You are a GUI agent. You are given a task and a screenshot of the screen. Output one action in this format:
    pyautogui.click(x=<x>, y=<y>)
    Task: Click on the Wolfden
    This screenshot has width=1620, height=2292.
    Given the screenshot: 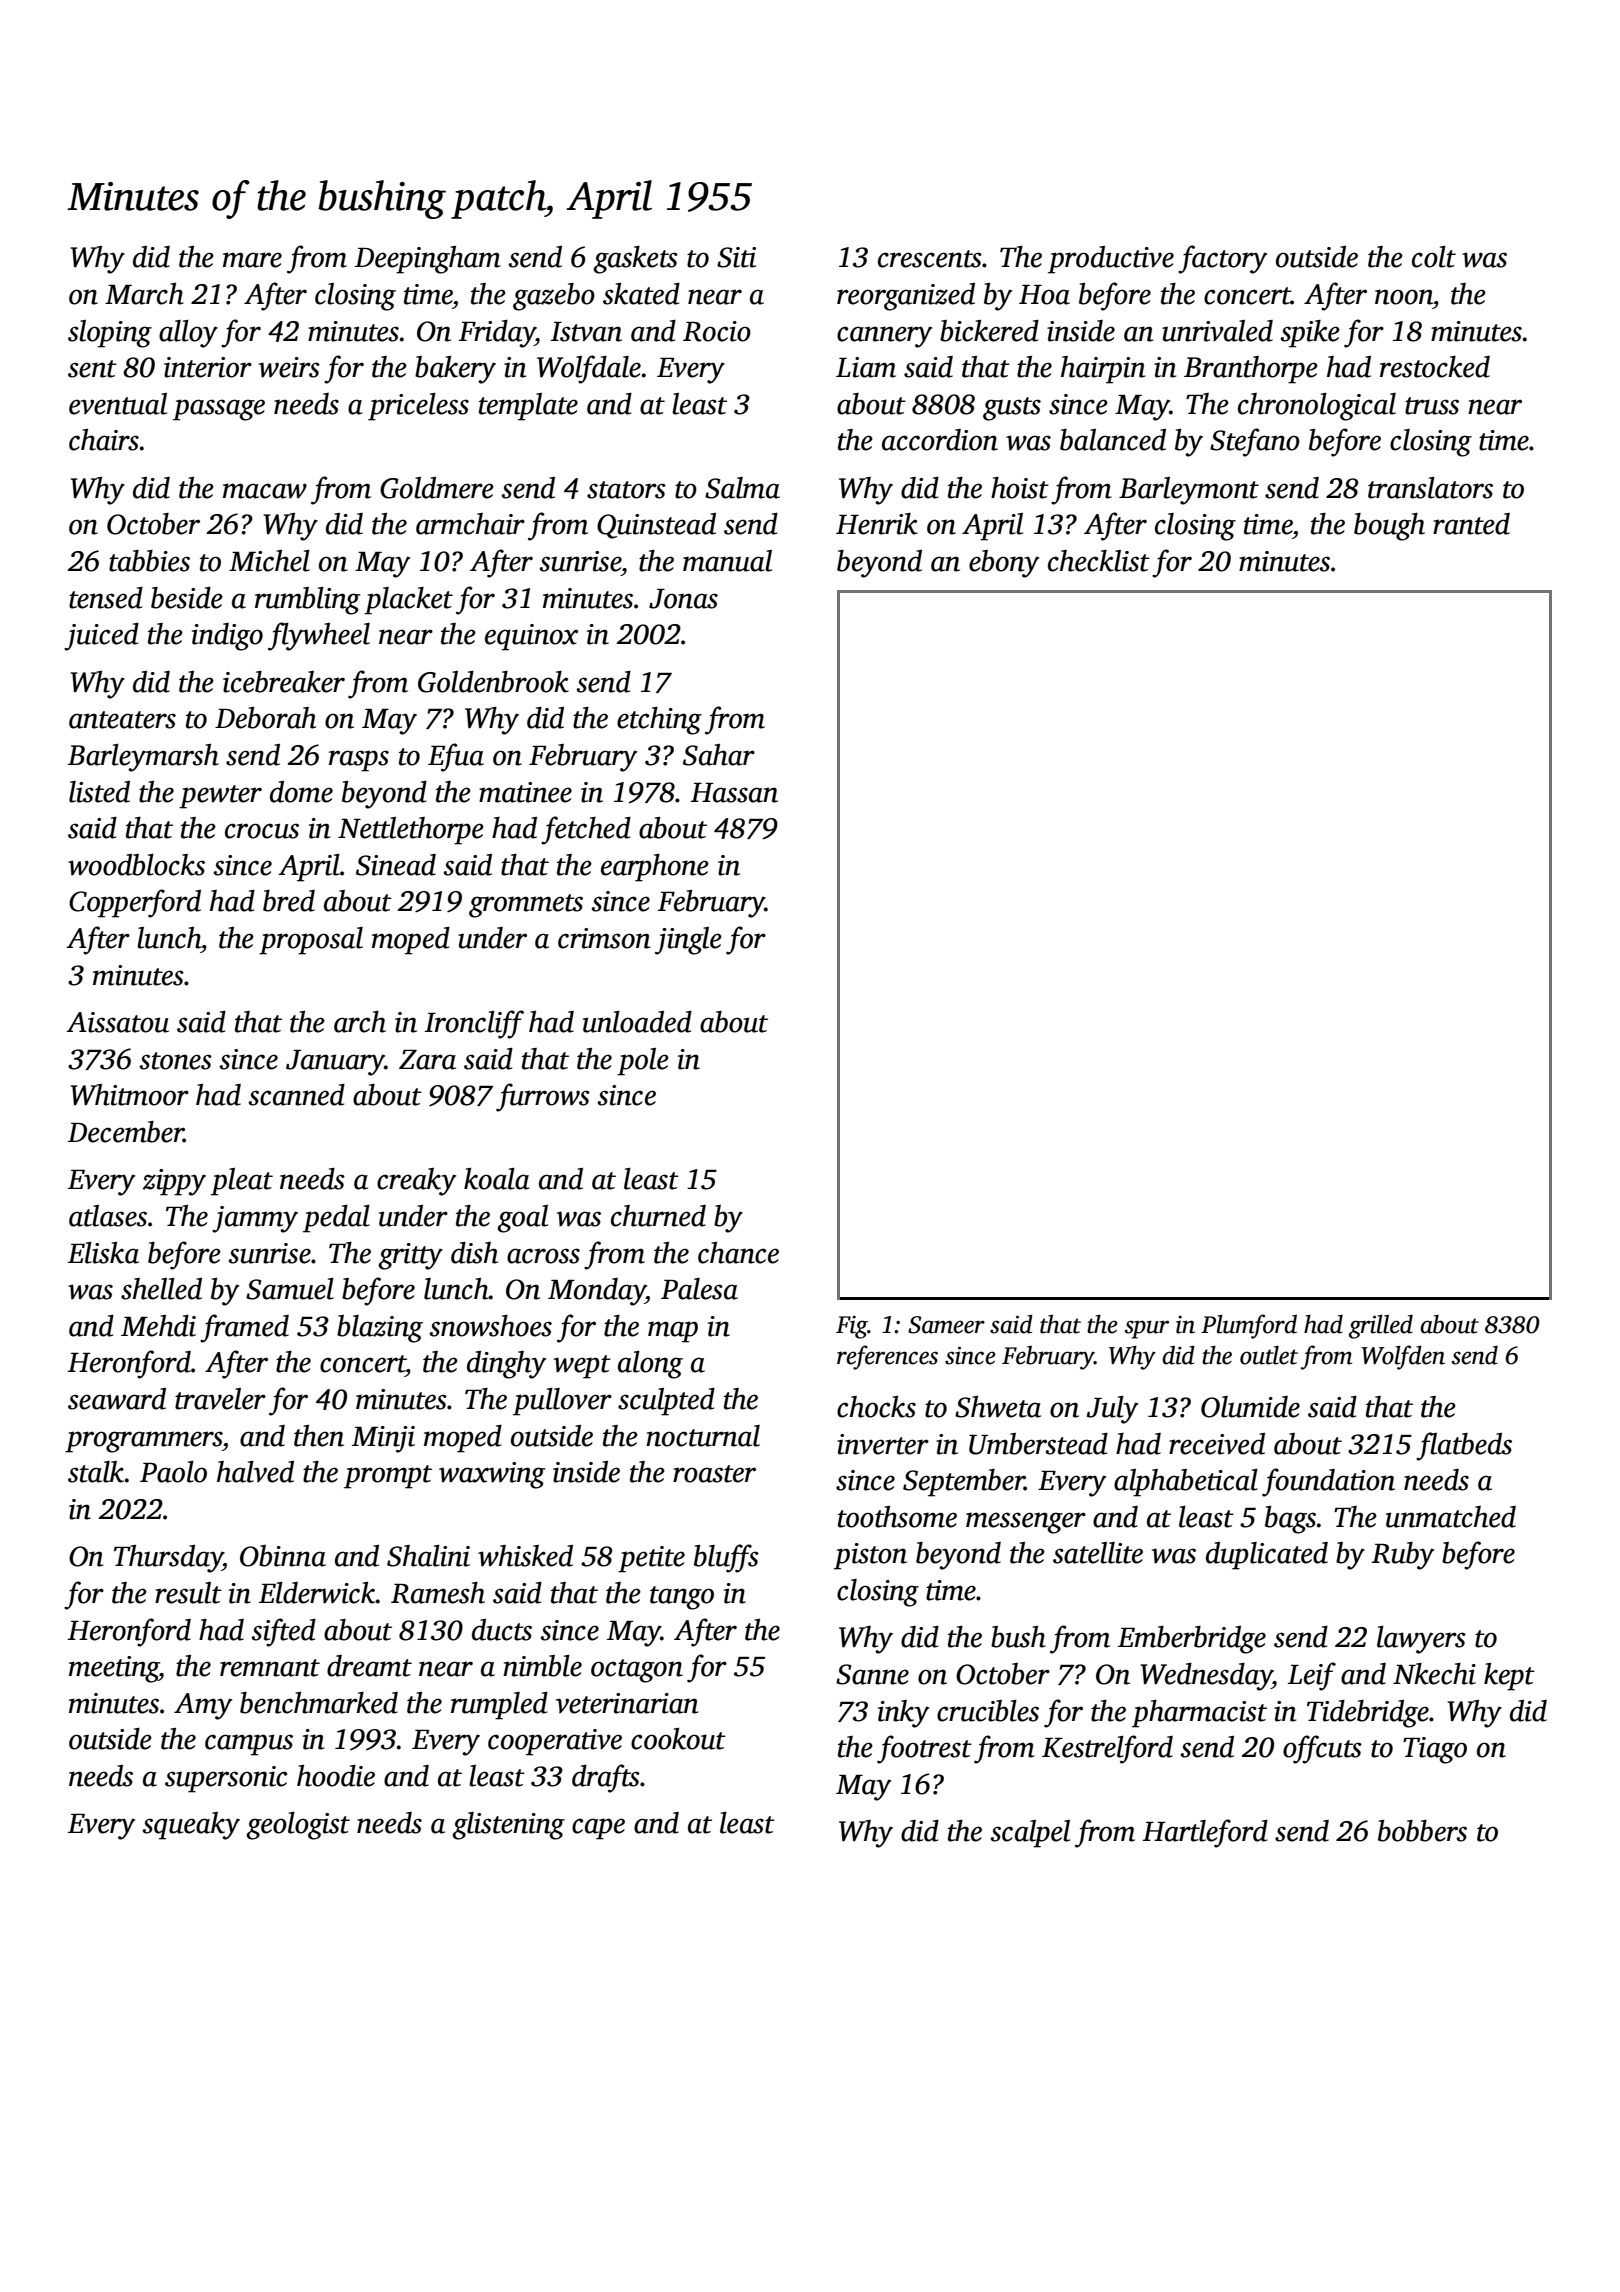 What is the action you would take?
    pyautogui.click(x=1403, y=1357)
